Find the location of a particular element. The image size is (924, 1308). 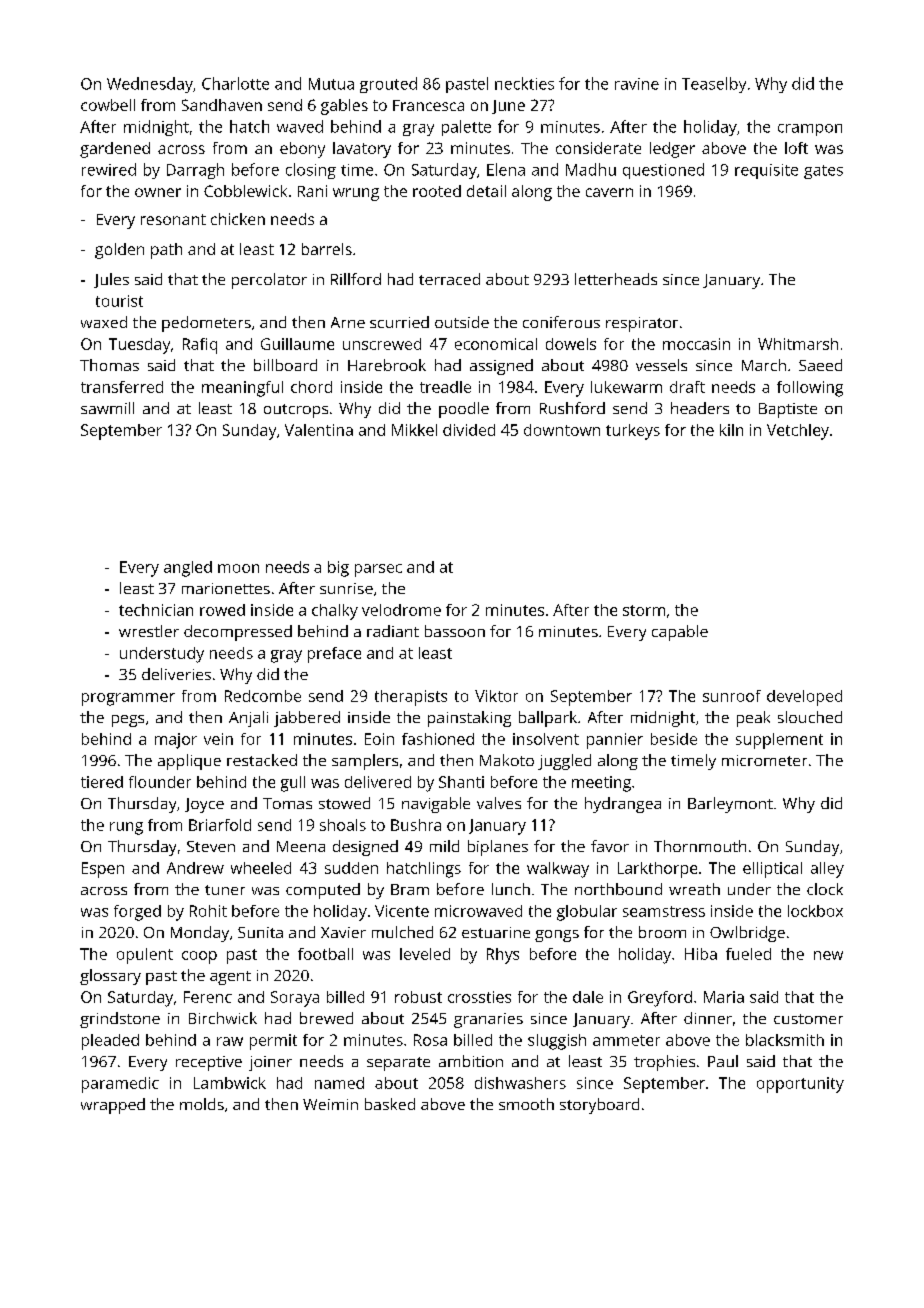

smooth is located at coordinates (526, 1104).
